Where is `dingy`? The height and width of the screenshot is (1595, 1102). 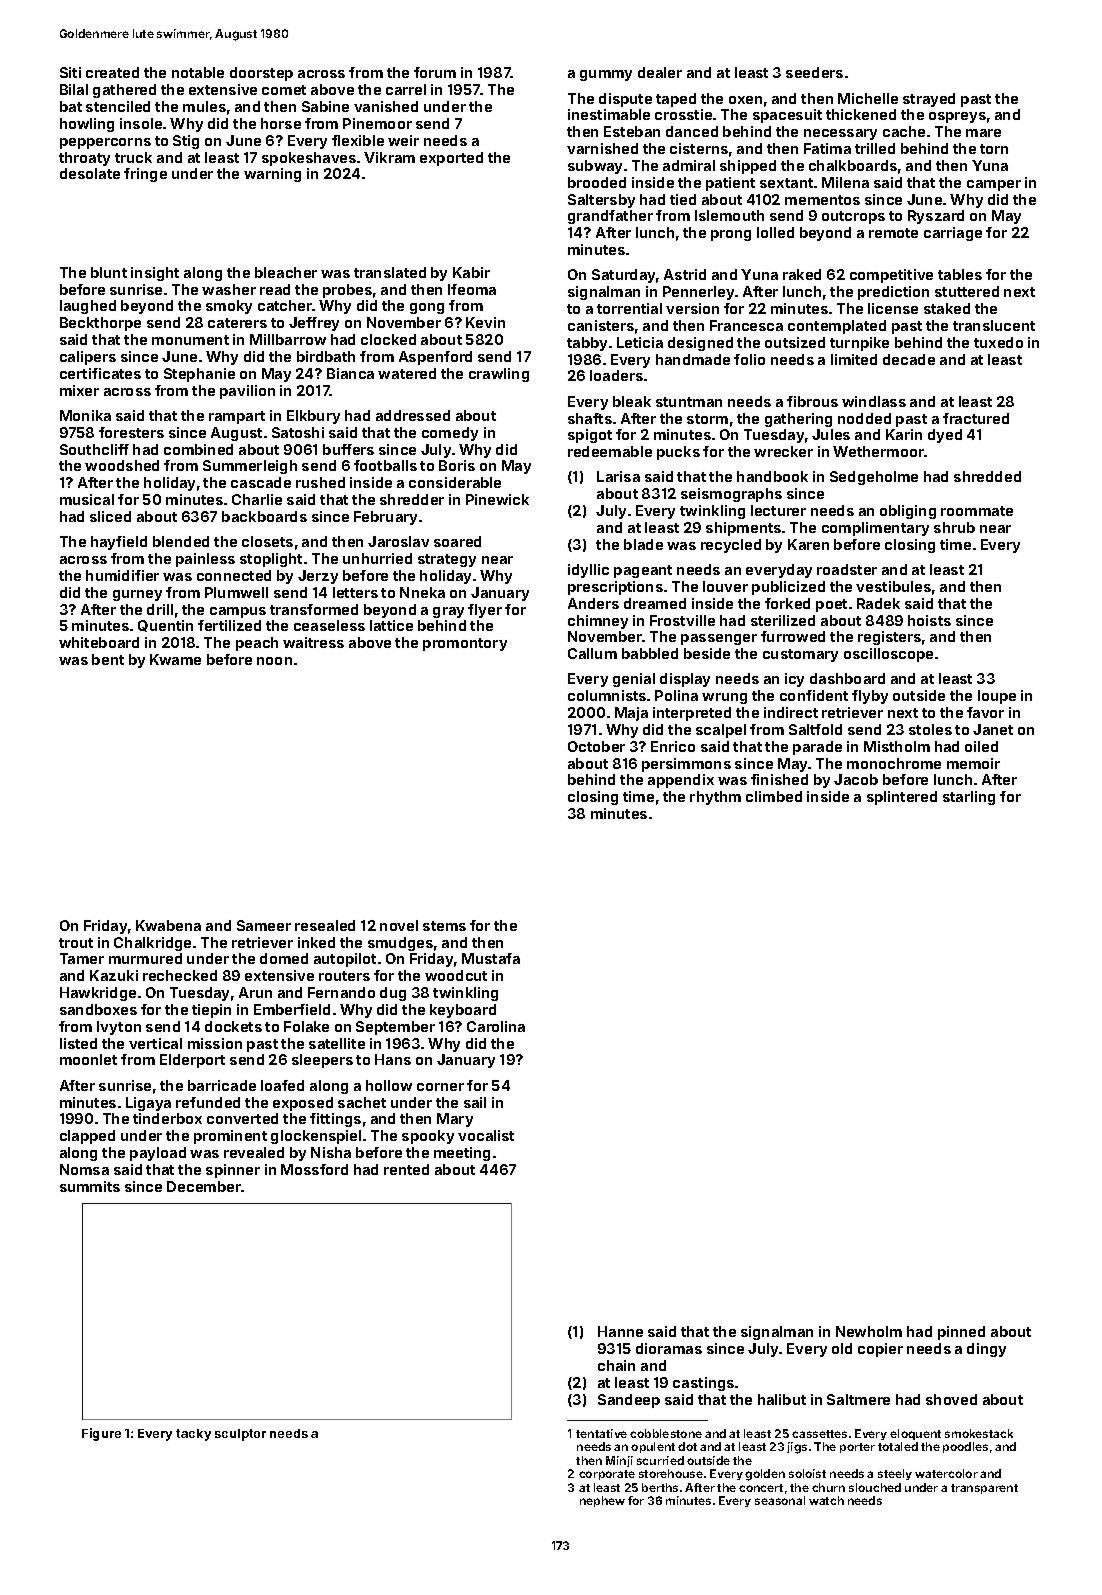 dingy is located at coordinates (986, 1350).
